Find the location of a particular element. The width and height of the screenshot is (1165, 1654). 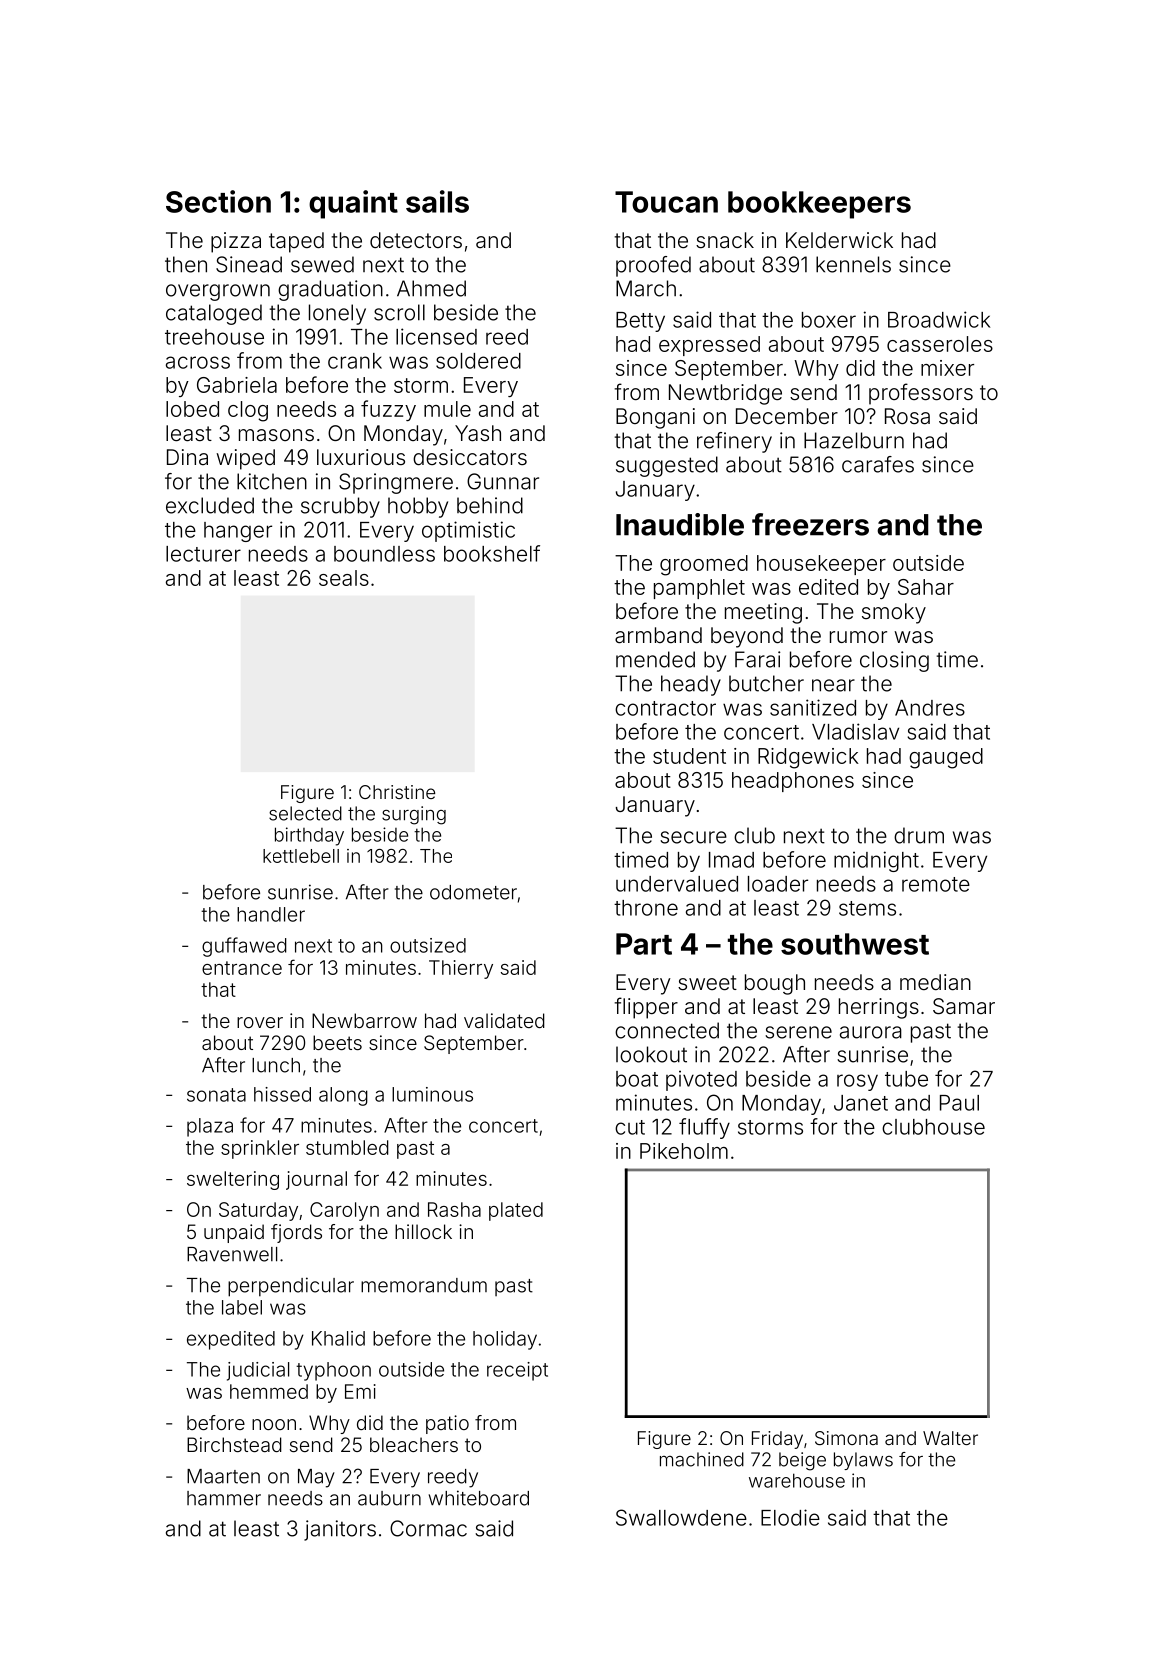

odometer is located at coordinates (473, 892).
